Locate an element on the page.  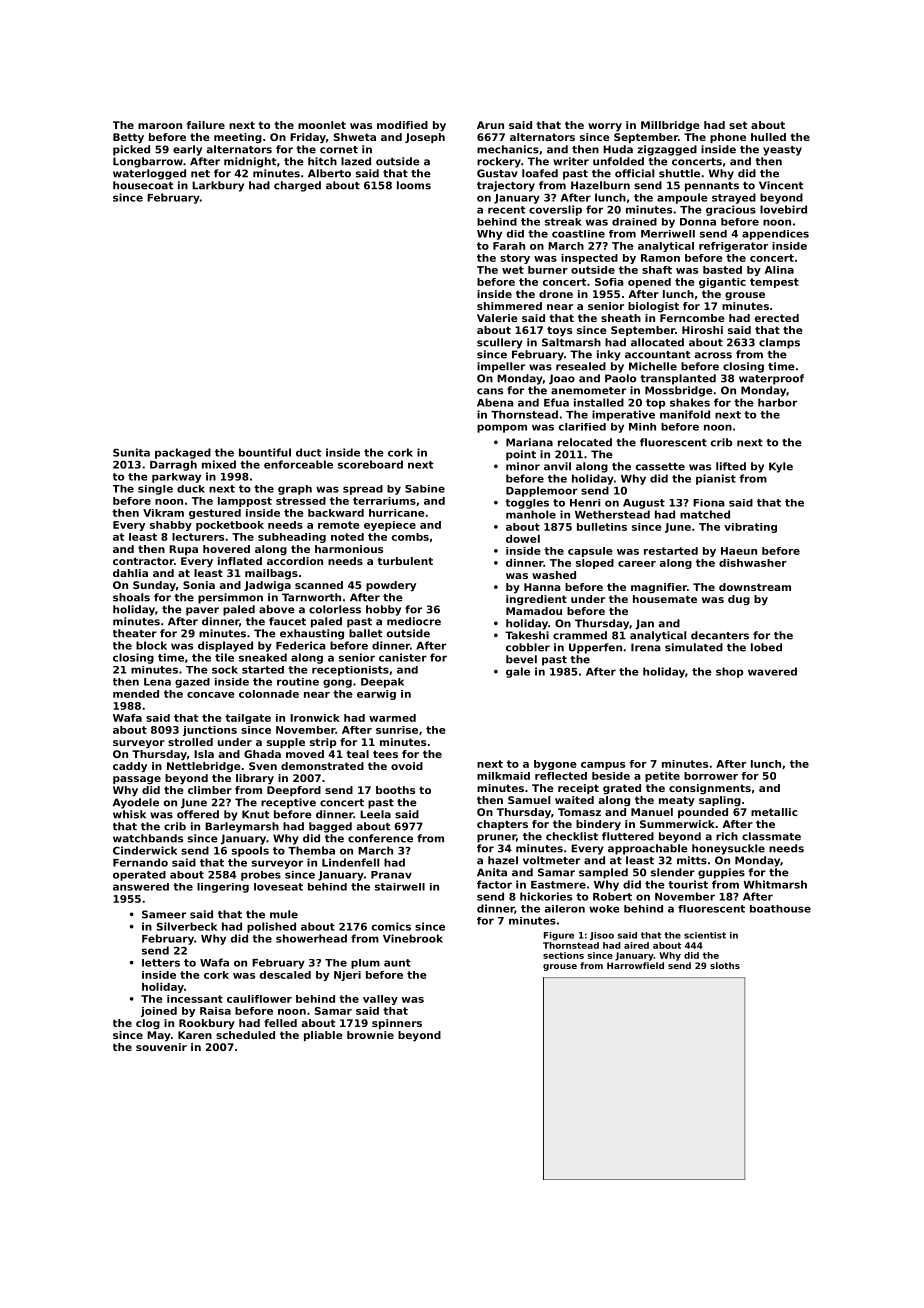
hulled is located at coordinates (768, 137).
